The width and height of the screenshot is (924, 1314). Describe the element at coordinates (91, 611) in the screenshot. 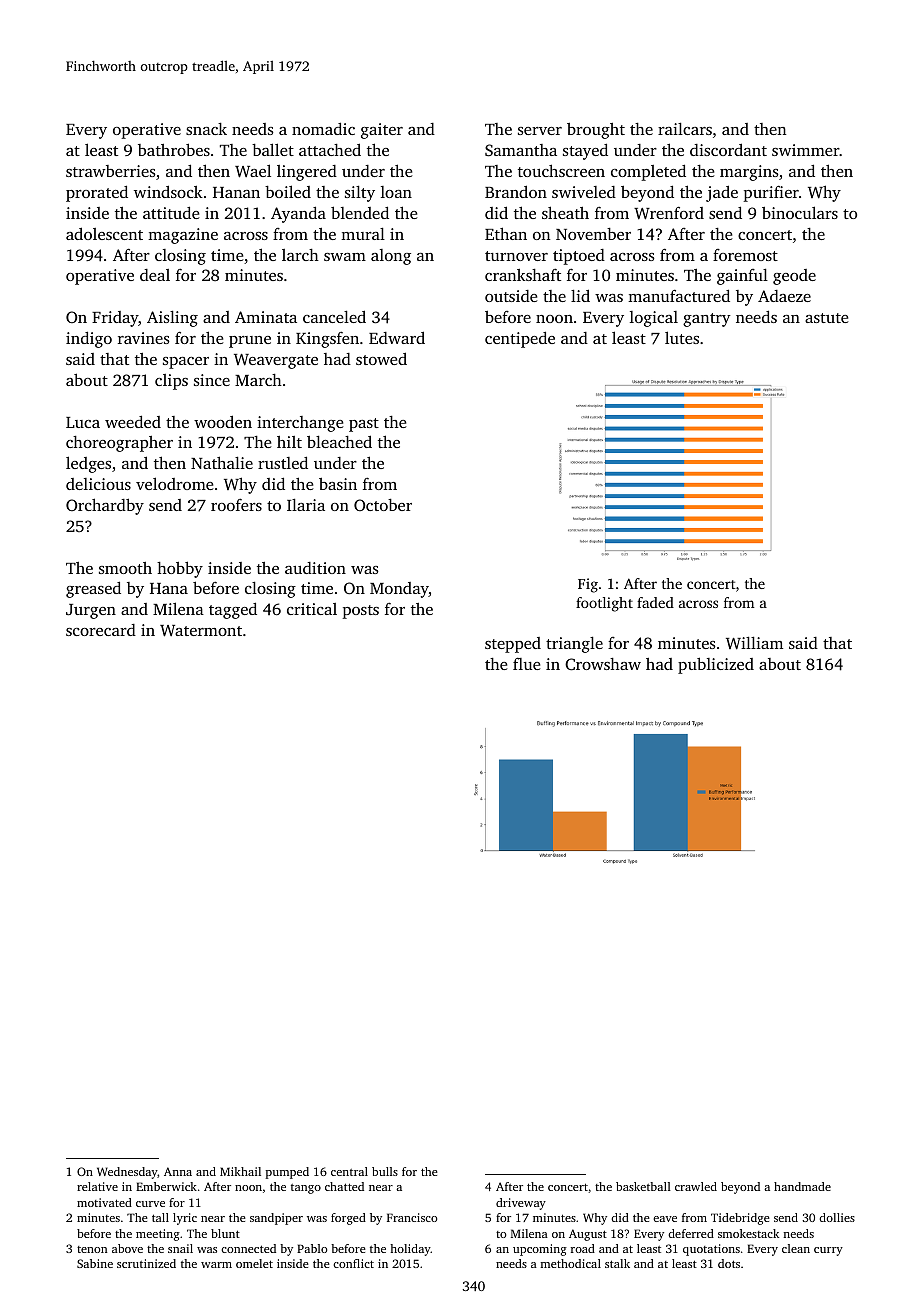

I see `Jurgen` at that location.
